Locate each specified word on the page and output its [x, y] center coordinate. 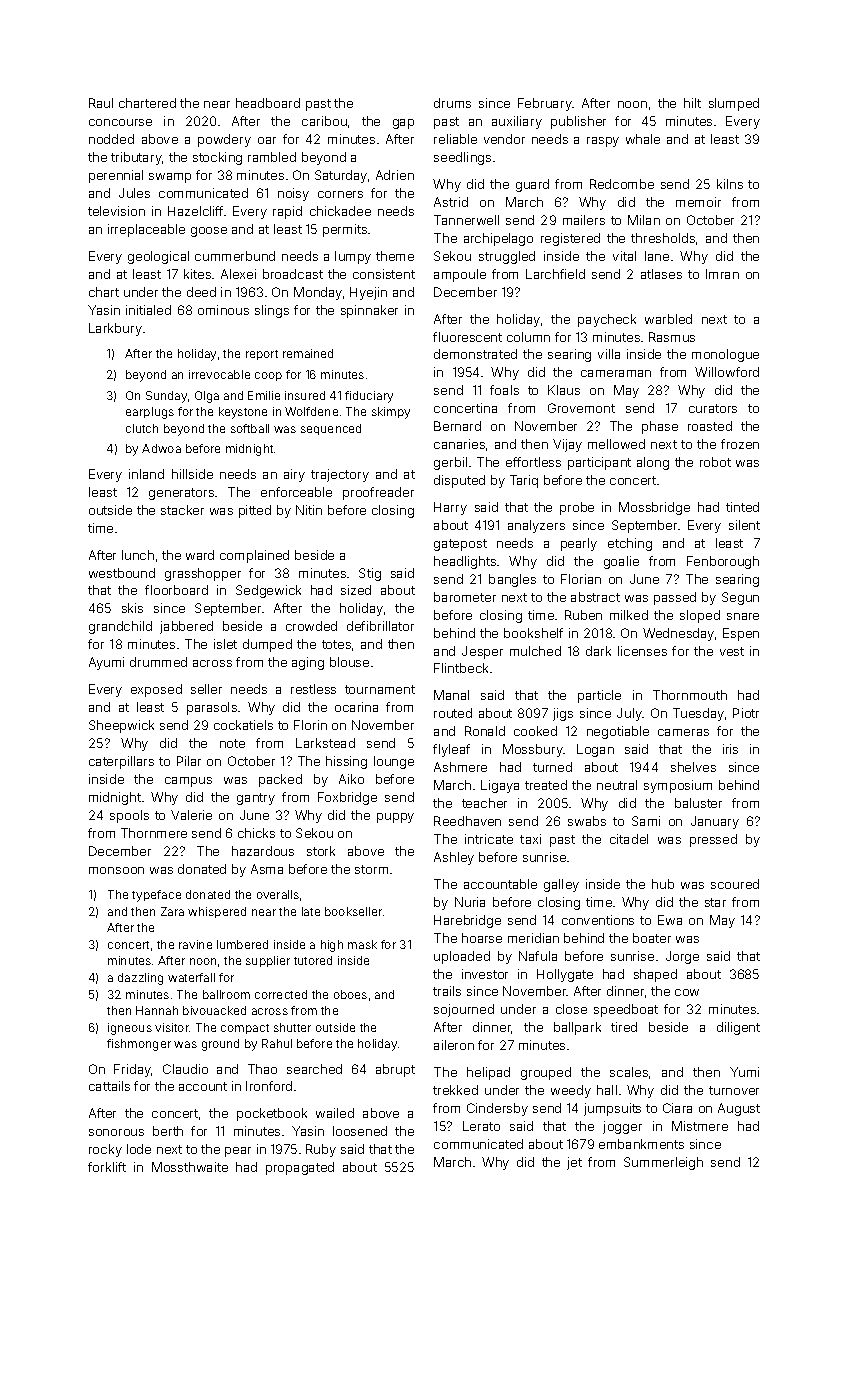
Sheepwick [121, 726]
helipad [488, 1073]
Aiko [351, 779]
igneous [130, 1029]
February [545, 104]
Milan [644, 220]
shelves [693, 767]
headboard [268, 103]
